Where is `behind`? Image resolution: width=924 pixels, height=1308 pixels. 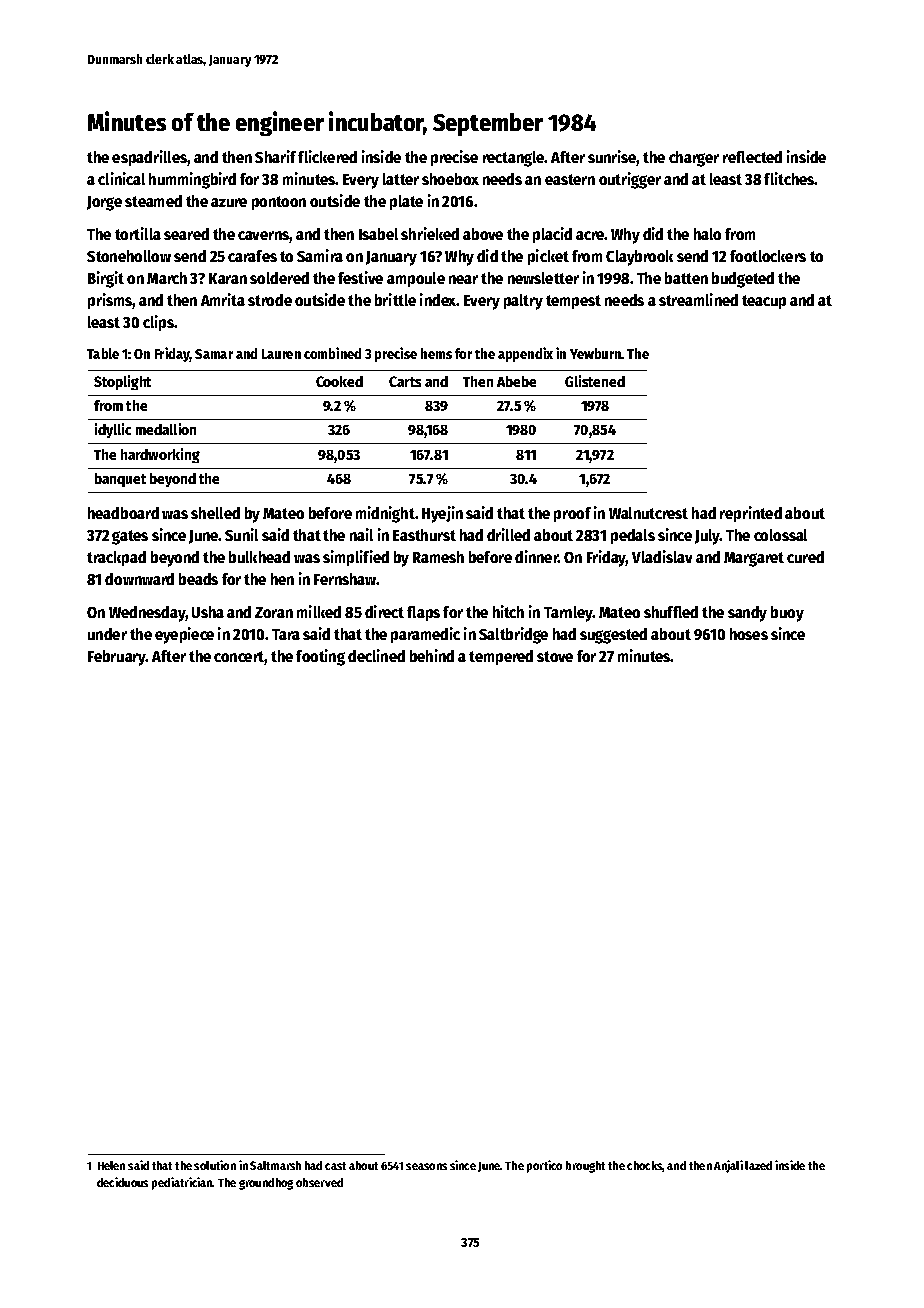 behind is located at coordinates (432, 655).
